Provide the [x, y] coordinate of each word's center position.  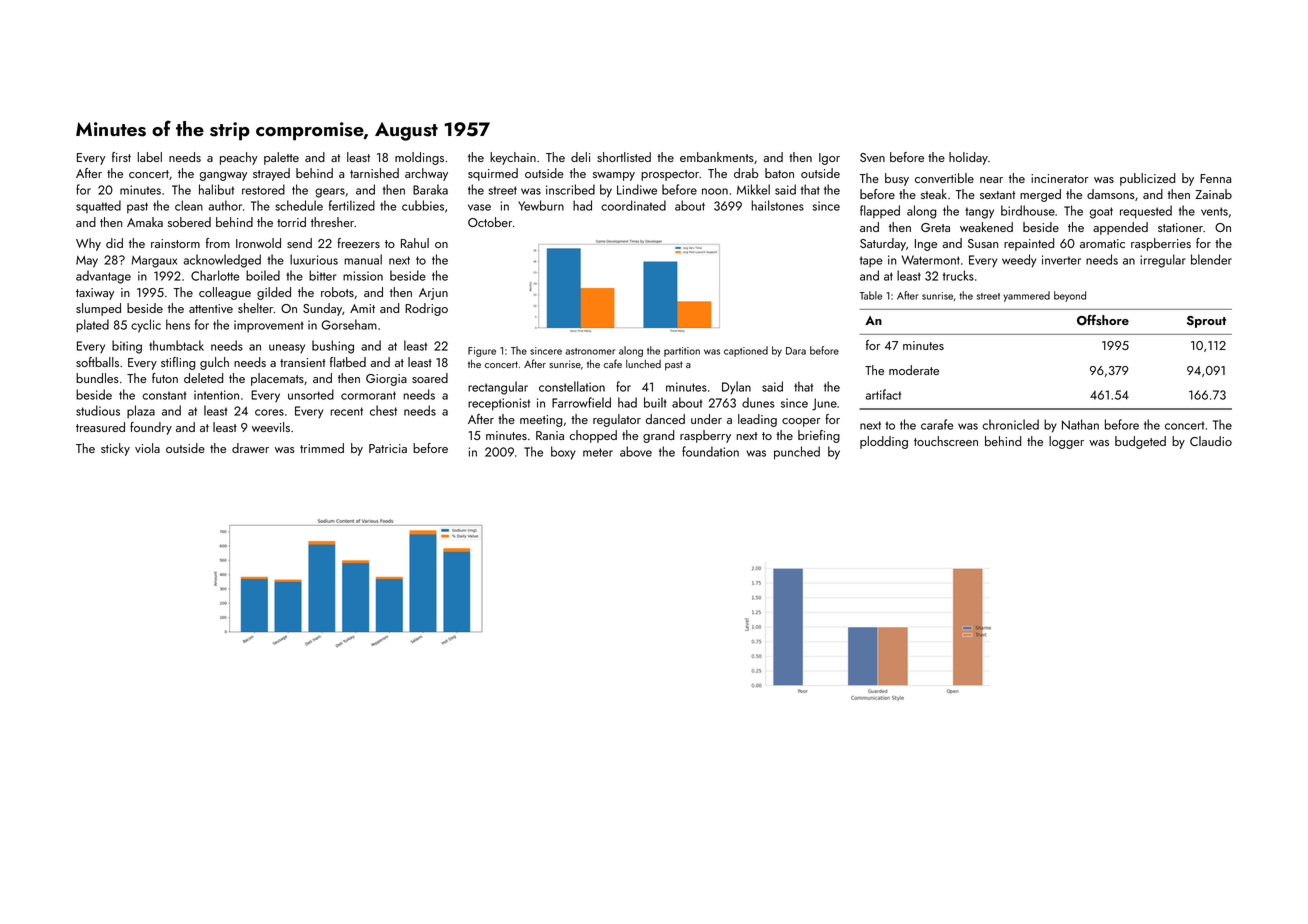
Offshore [1103, 320]
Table [871, 295]
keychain [513, 158]
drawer [250, 448]
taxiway [95, 294]
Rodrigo [426, 309]
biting [127, 347]
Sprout [1206, 322]
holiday [968, 158]
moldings [419, 158]
